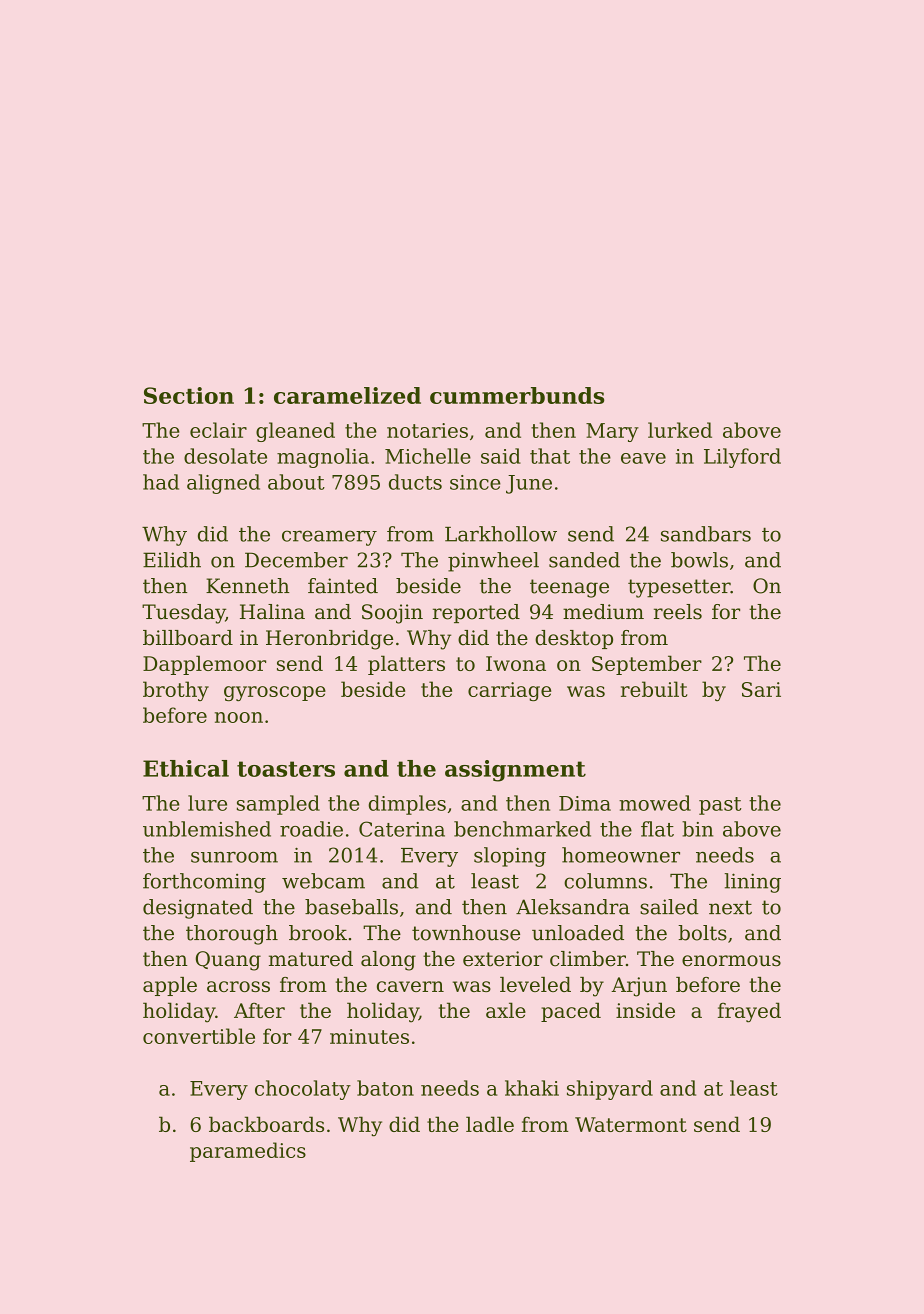  Describe the element at coordinates (501, 456) in the screenshot. I see `said` at that location.
